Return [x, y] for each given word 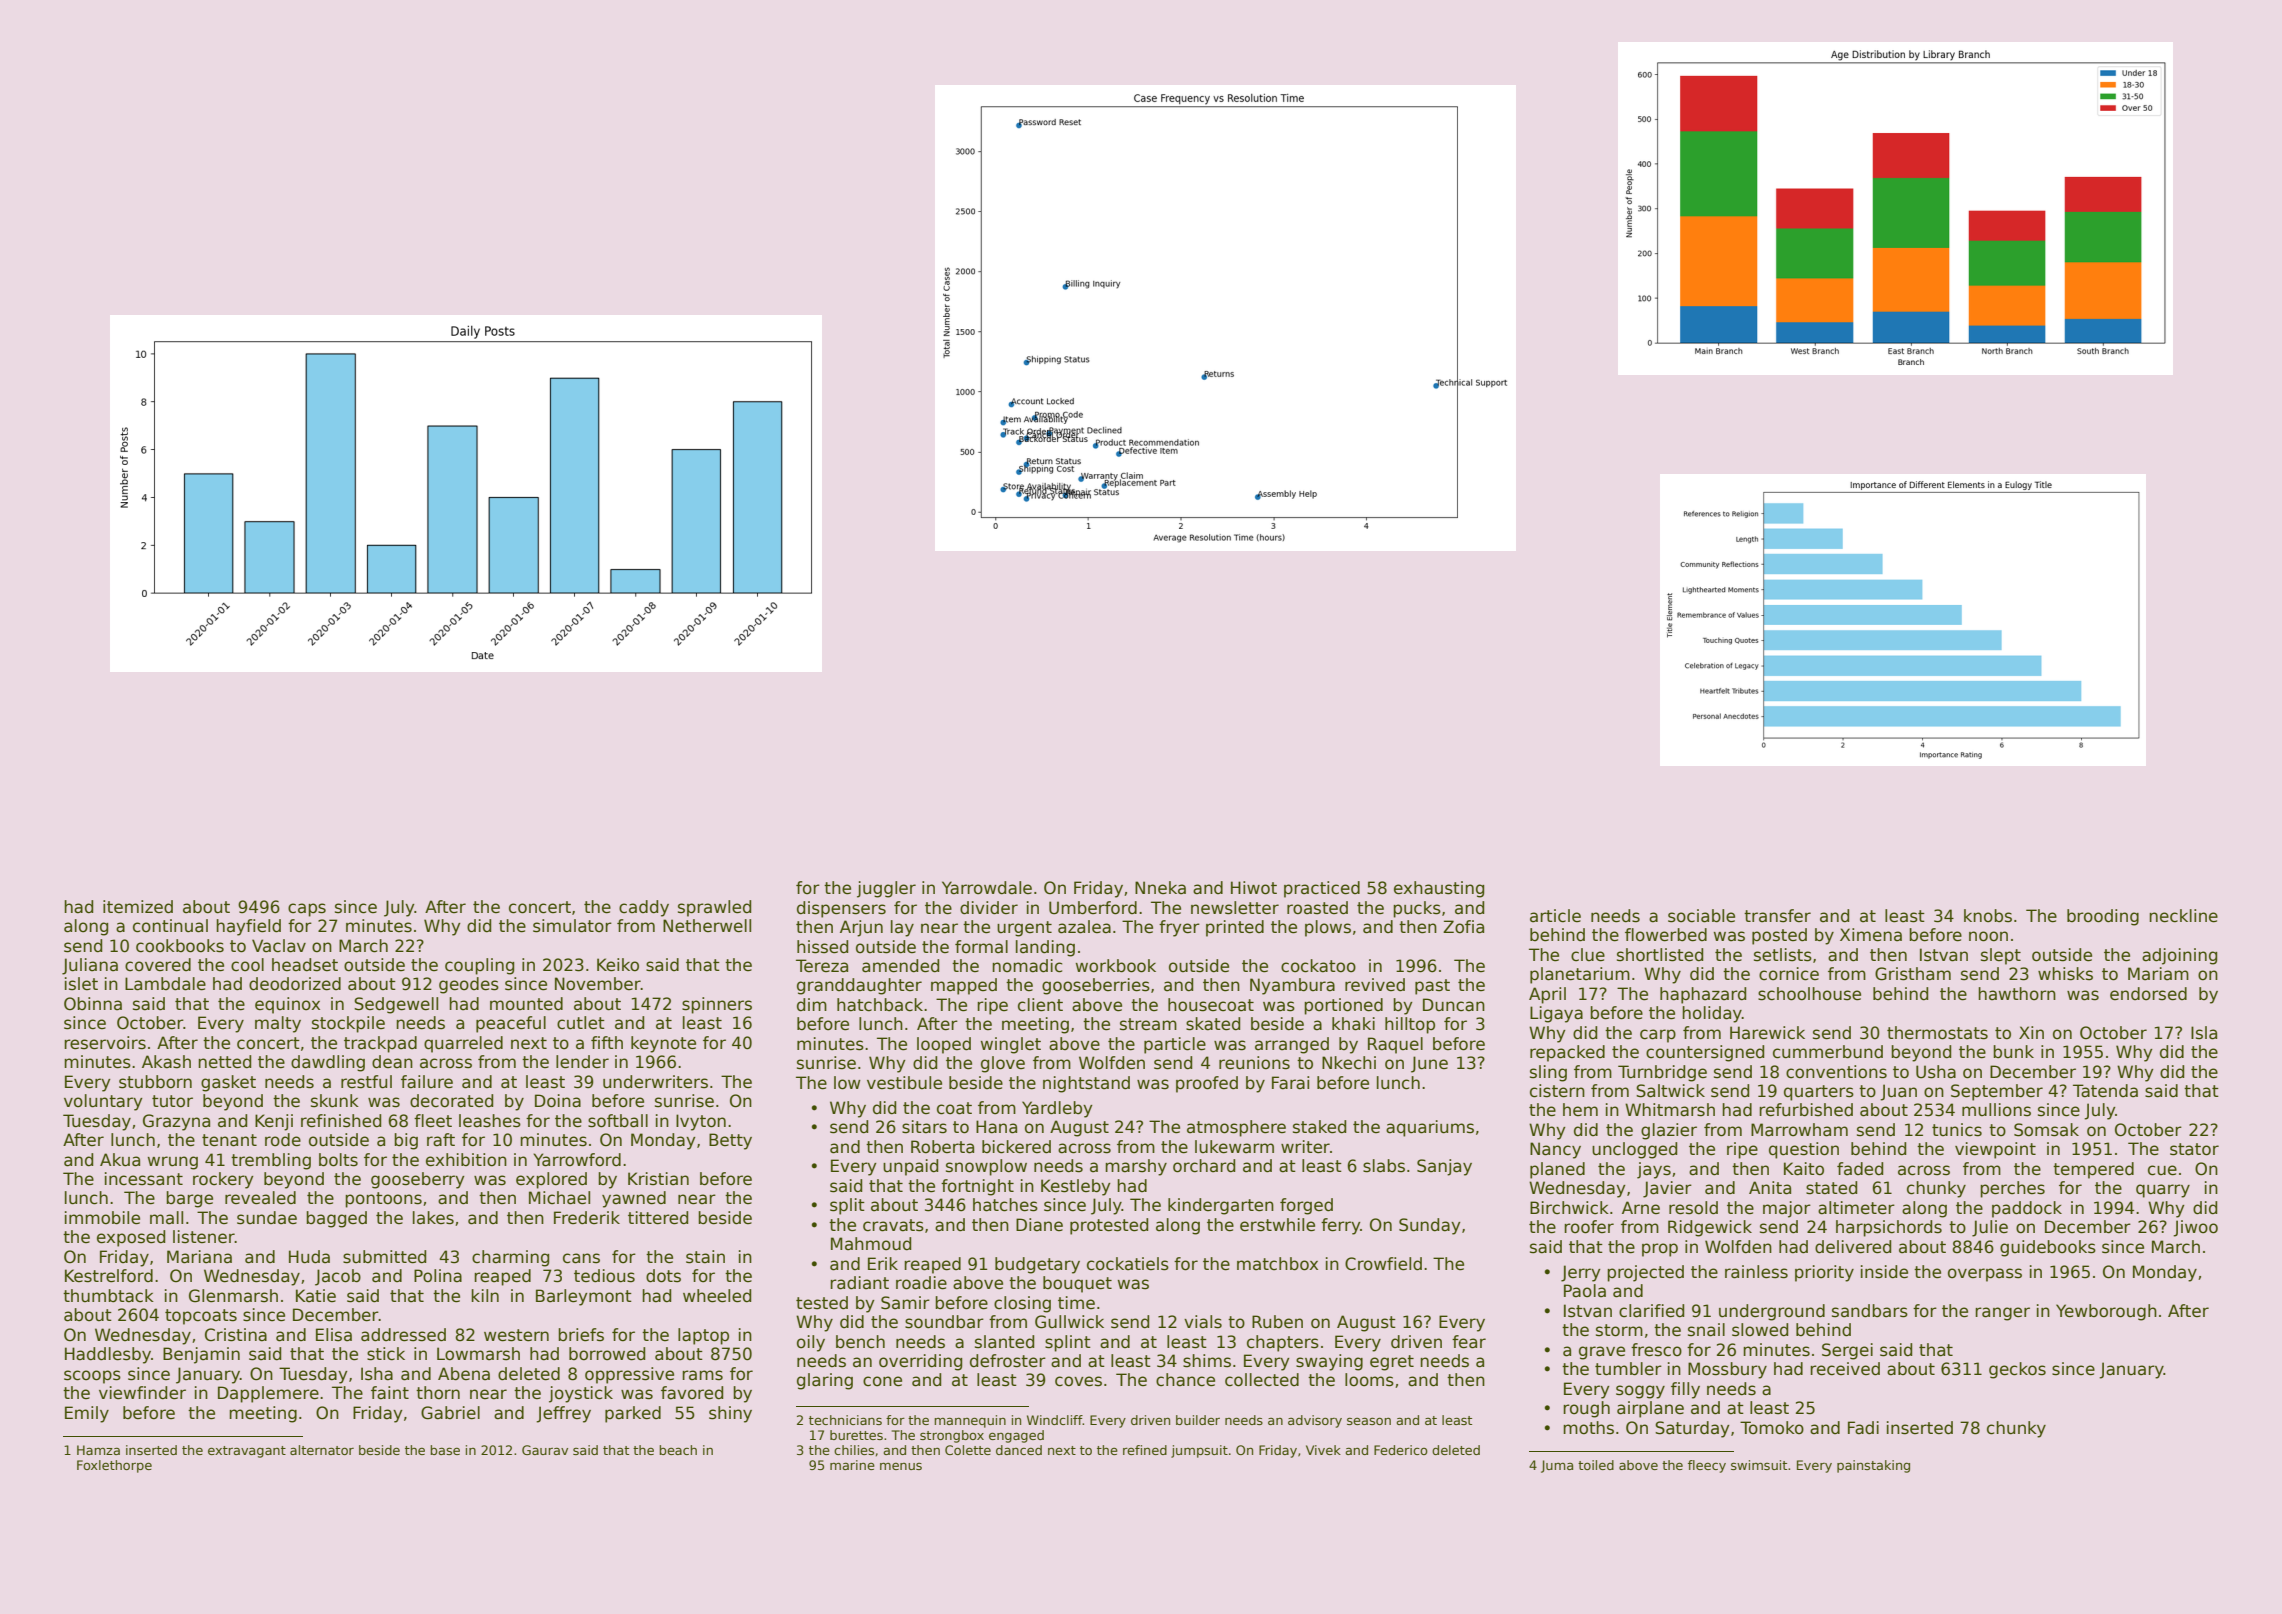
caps [307, 910]
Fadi [1863, 1428]
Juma [1557, 1466]
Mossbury [1727, 1370]
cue [2162, 1170]
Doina [558, 1101]
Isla [2204, 1033]
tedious [604, 1276]
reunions [1254, 1063]
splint [1068, 1343]
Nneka [1160, 888]
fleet [433, 1121]
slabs [1384, 1166]
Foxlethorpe [114, 1466]
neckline [2183, 916]
